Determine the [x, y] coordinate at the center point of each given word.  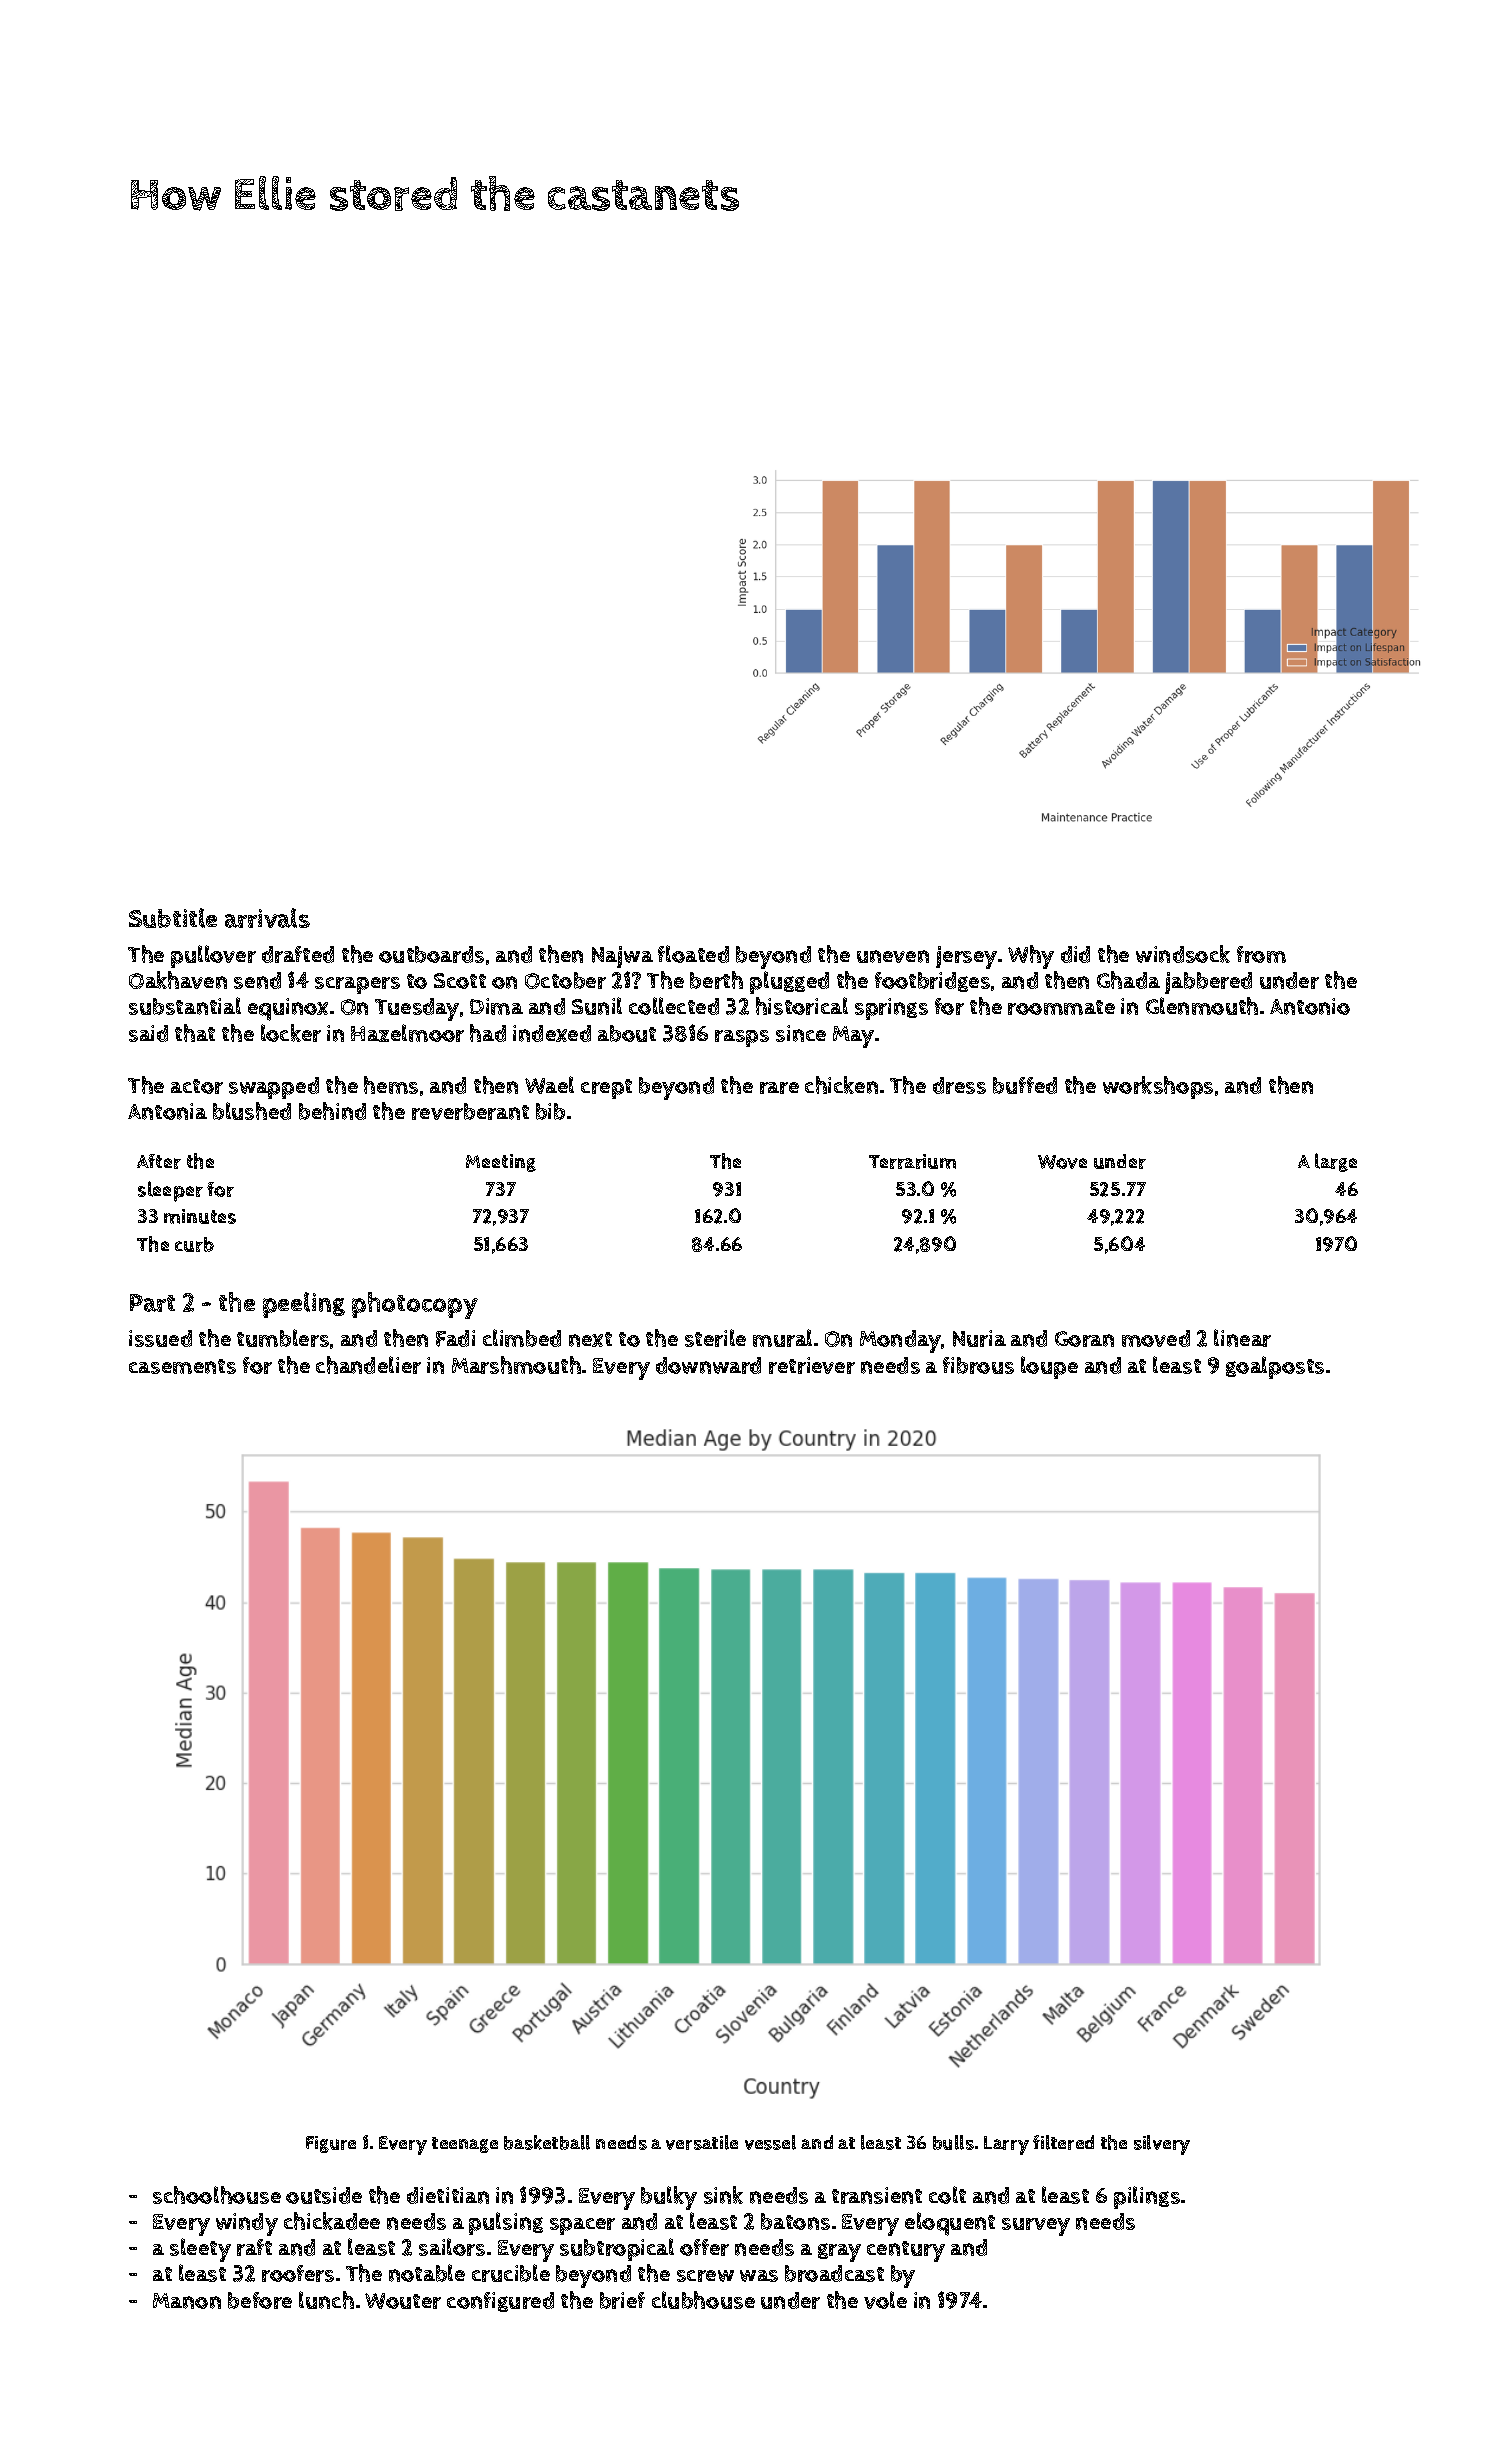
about [627, 1033]
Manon [187, 2301]
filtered [1063, 2142]
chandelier [368, 1365]
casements [182, 1366]
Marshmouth [516, 1365]
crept [606, 1089]
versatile [702, 2142]
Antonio [1310, 1006]
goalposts [1275, 1367]
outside [324, 2195]
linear [1242, 1338]
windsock [1183, 954]
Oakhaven [178, 980]
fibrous [978, 1365]
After [159, 1161]
